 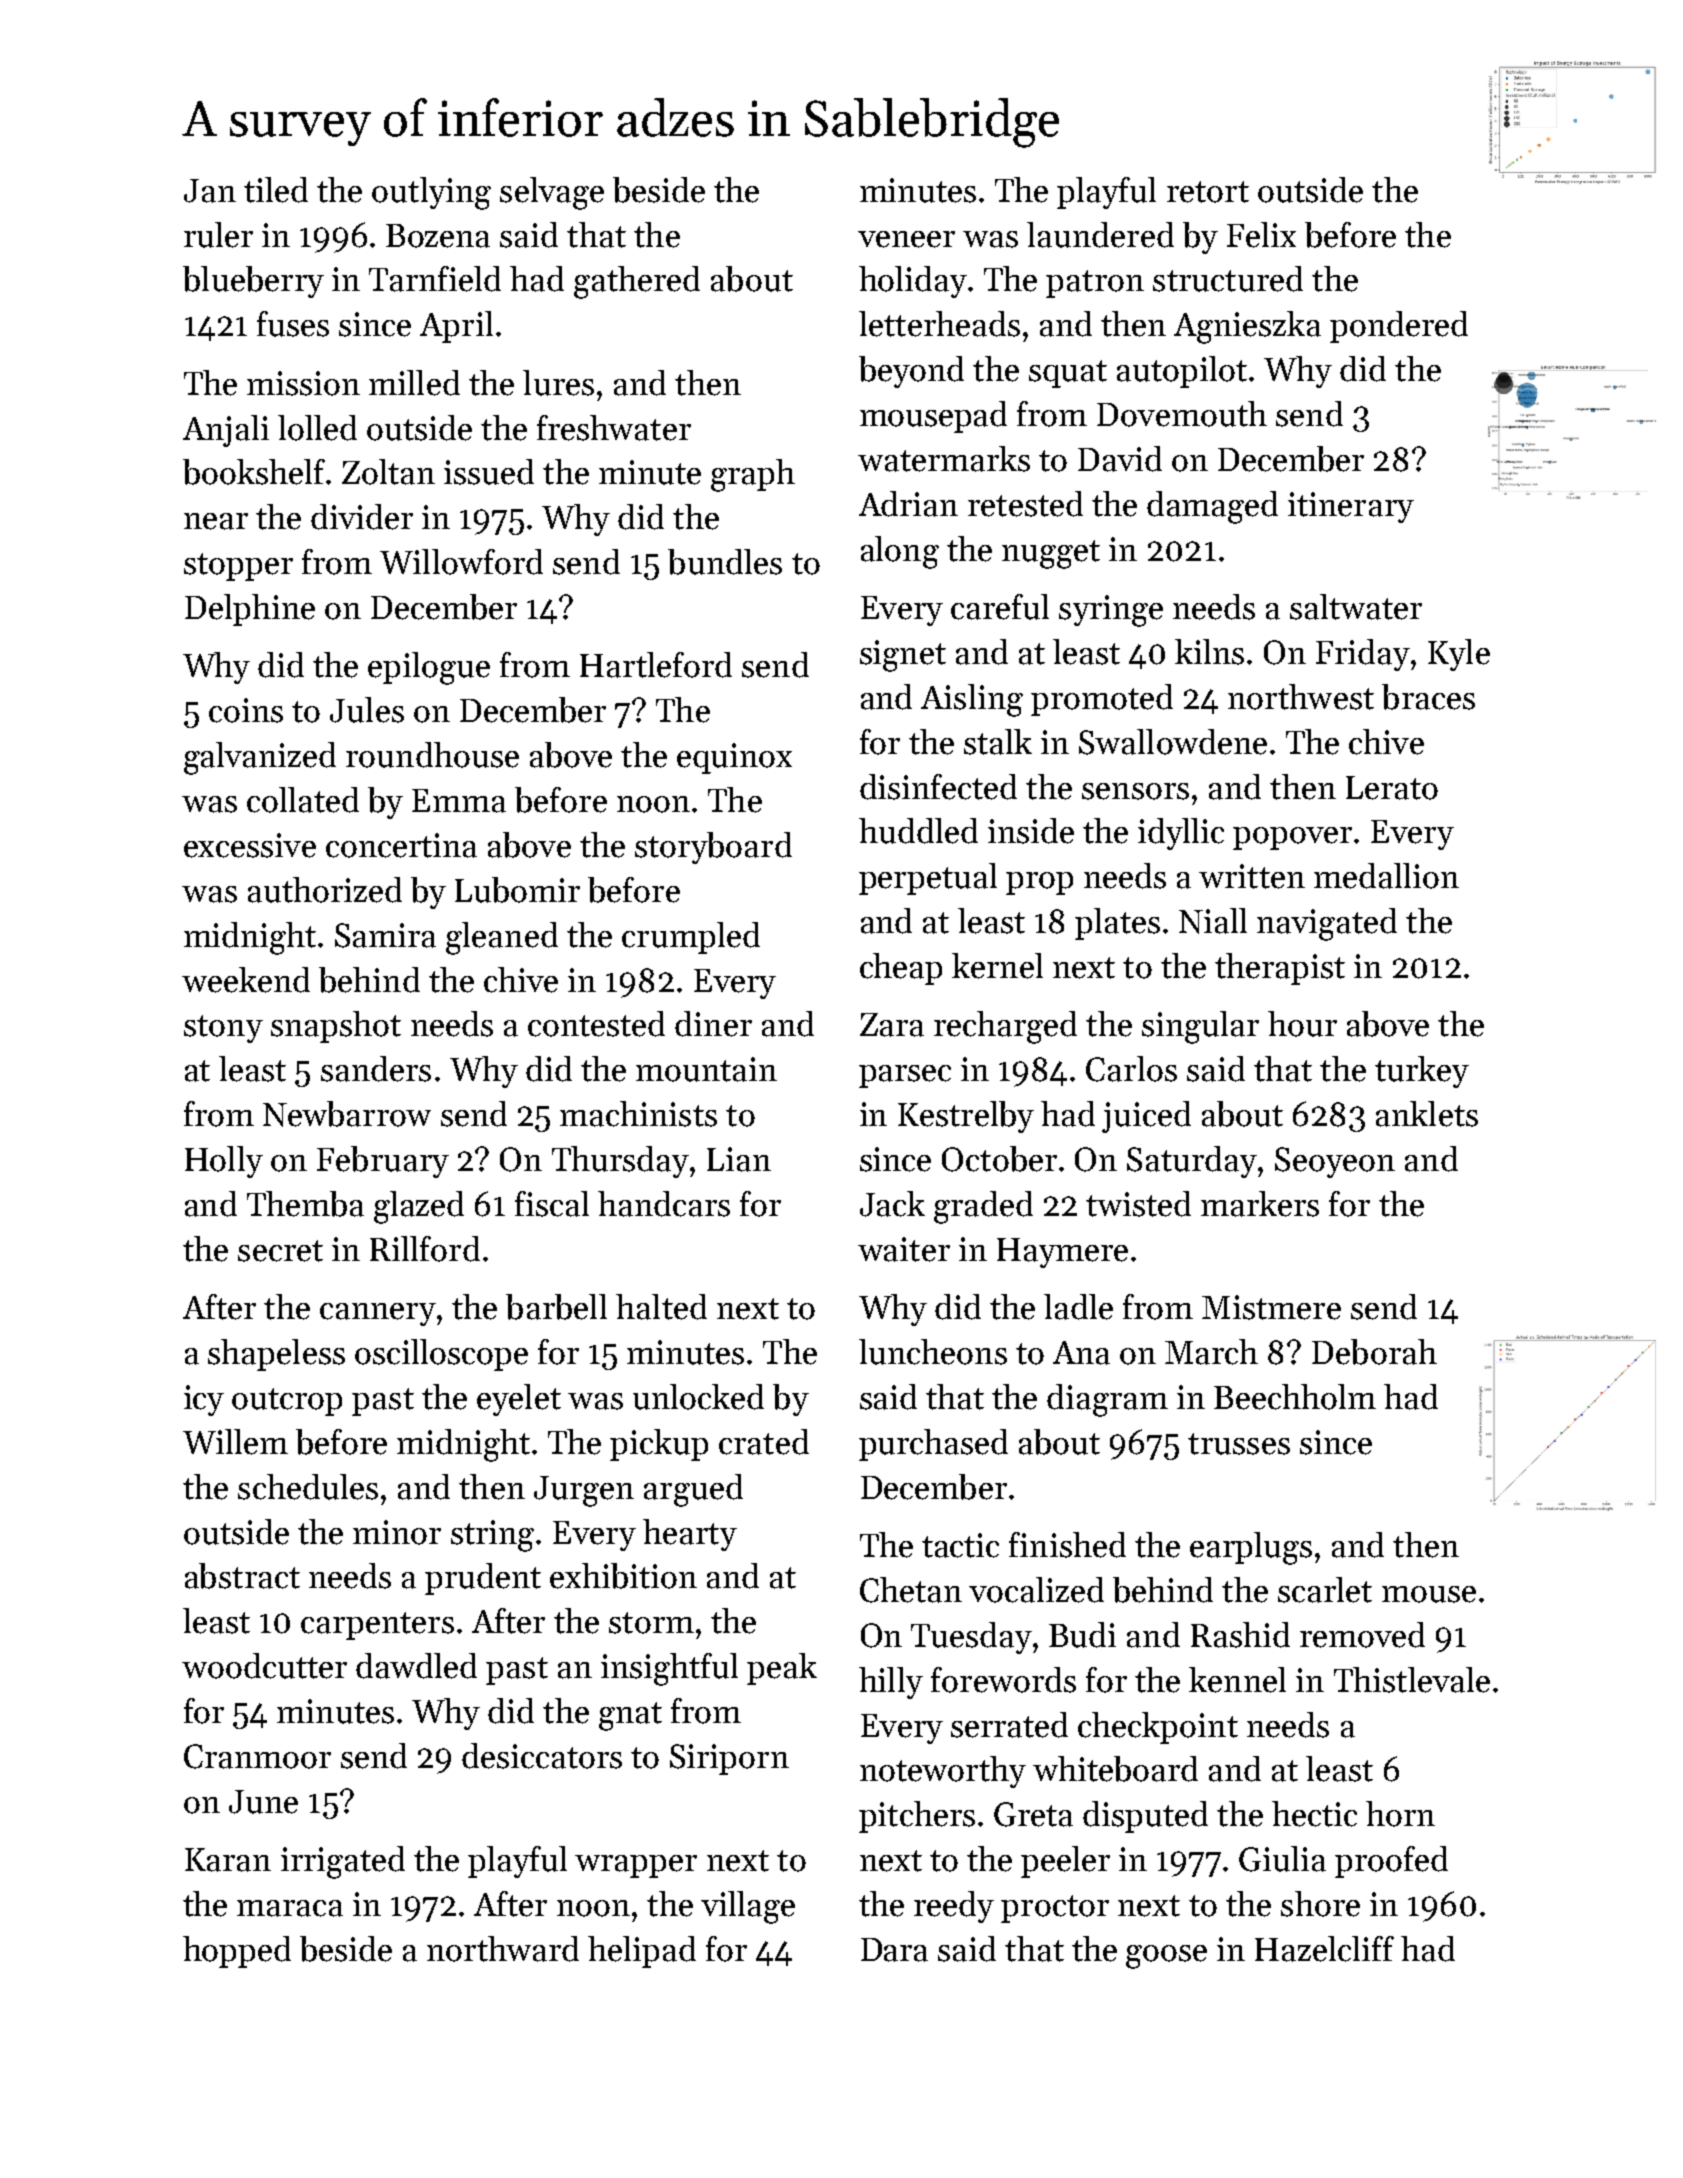 What do you see at coordinates (287, 1402) in the document?
I see `outcrop` at bounding box center [287, 1402].
